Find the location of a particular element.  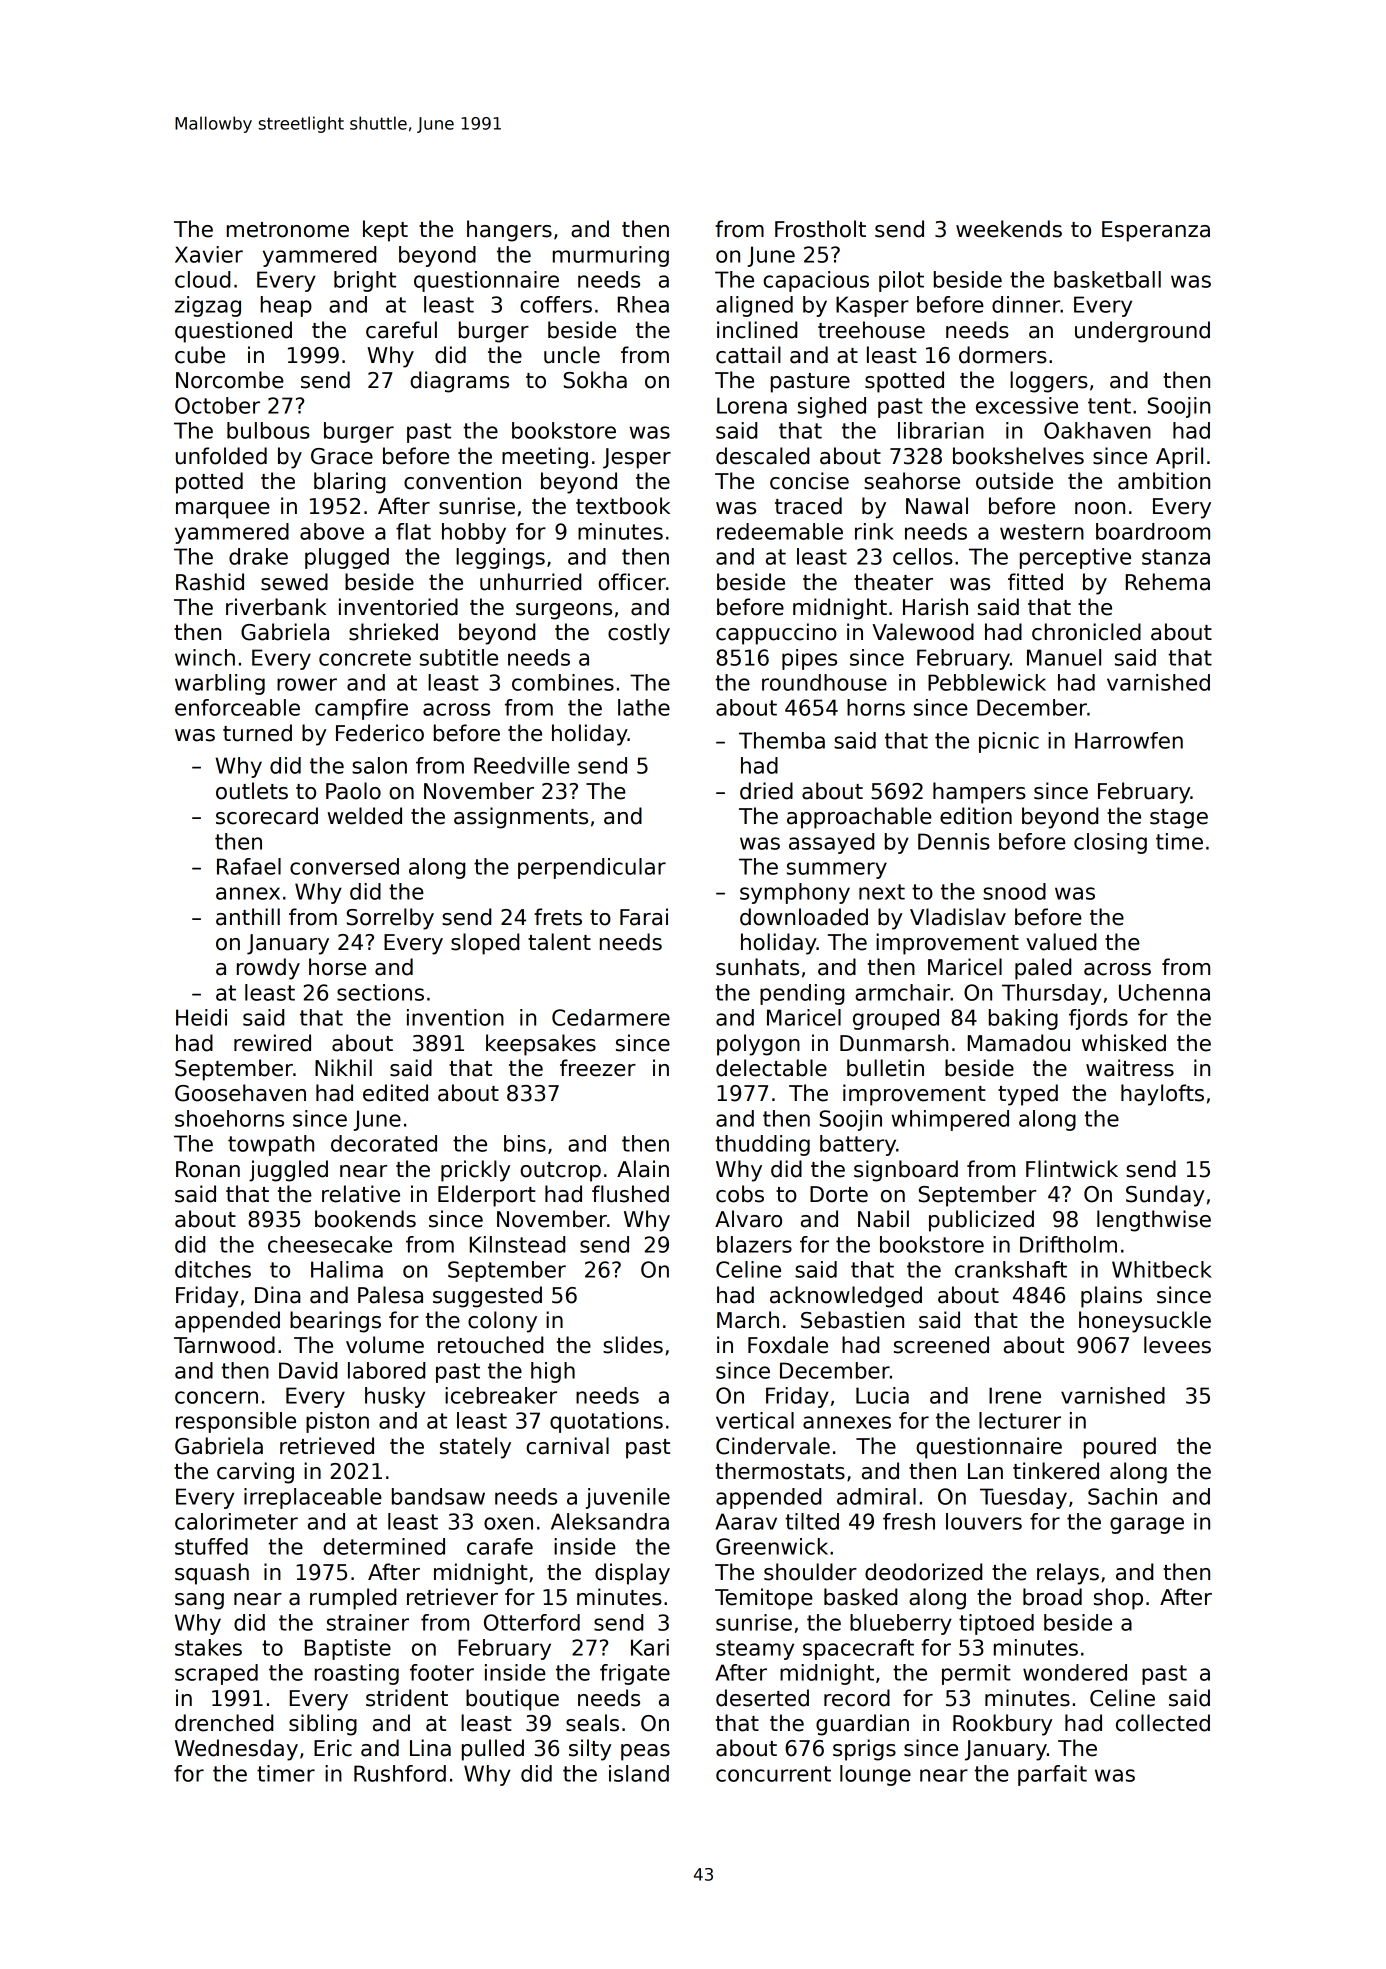

March is located at coordinates (748, 1320).
